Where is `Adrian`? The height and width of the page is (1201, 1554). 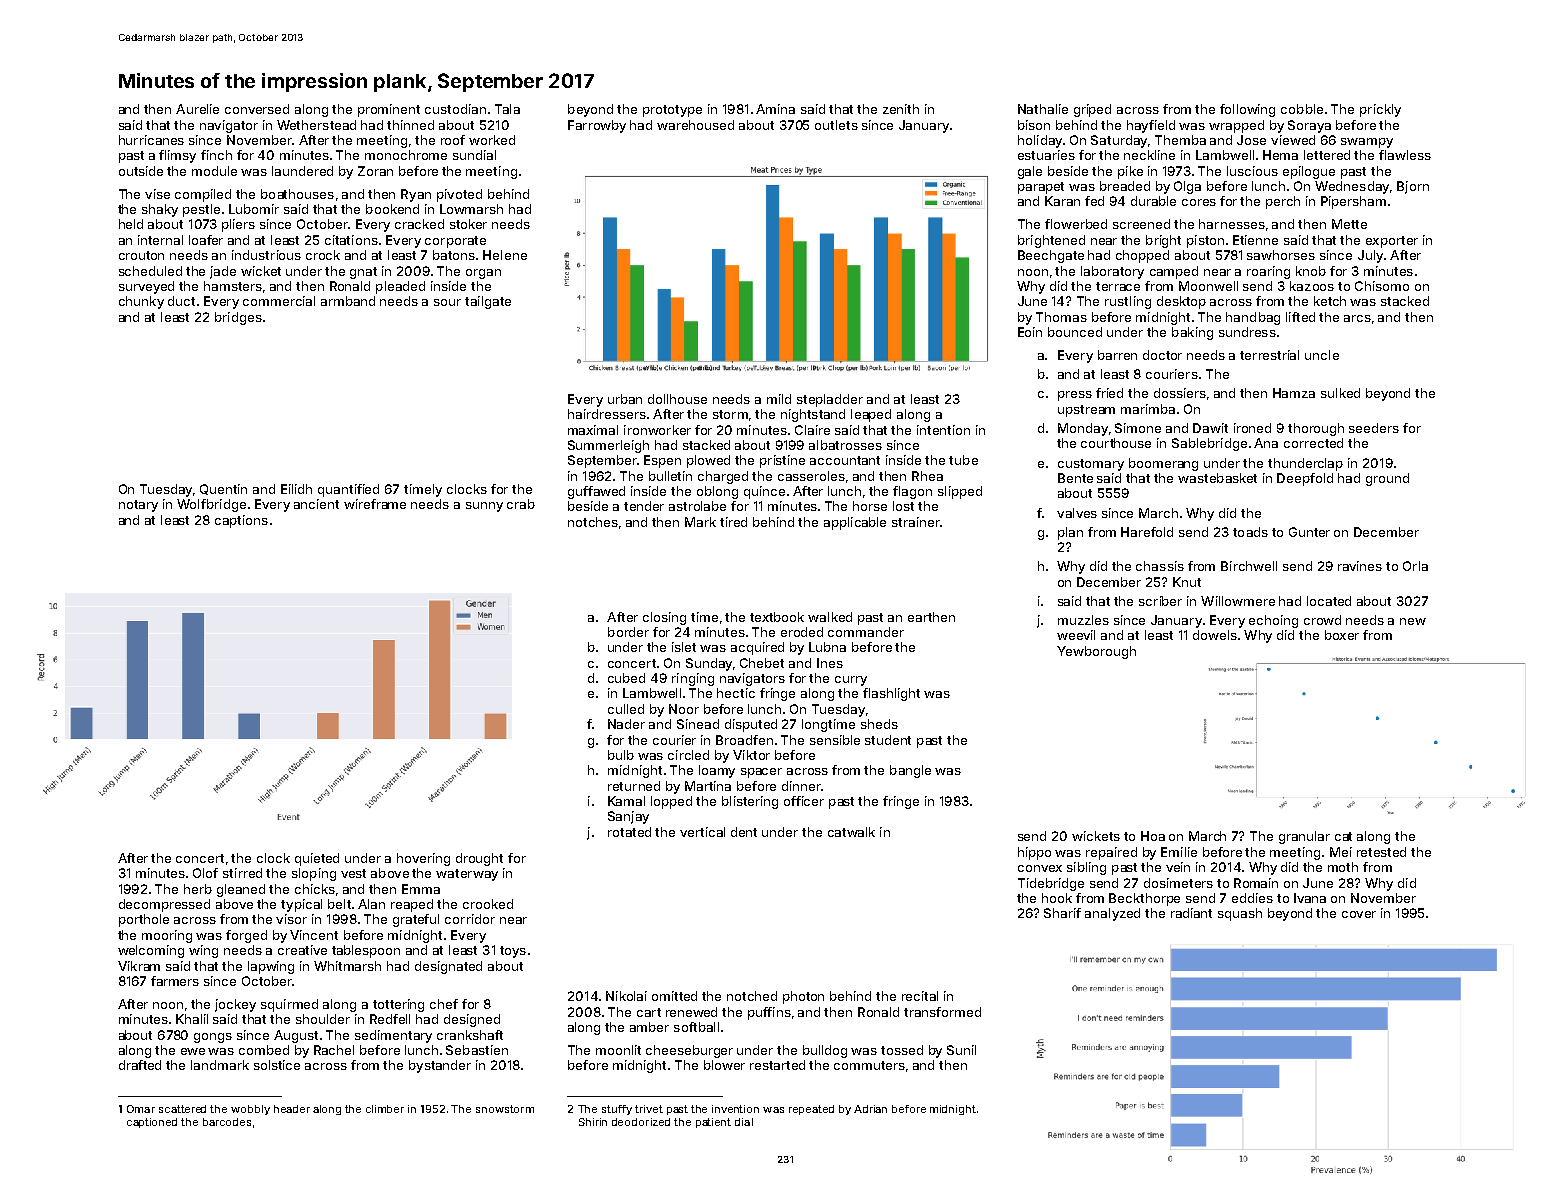 Adrian is located at coordinates (870, 1109).
